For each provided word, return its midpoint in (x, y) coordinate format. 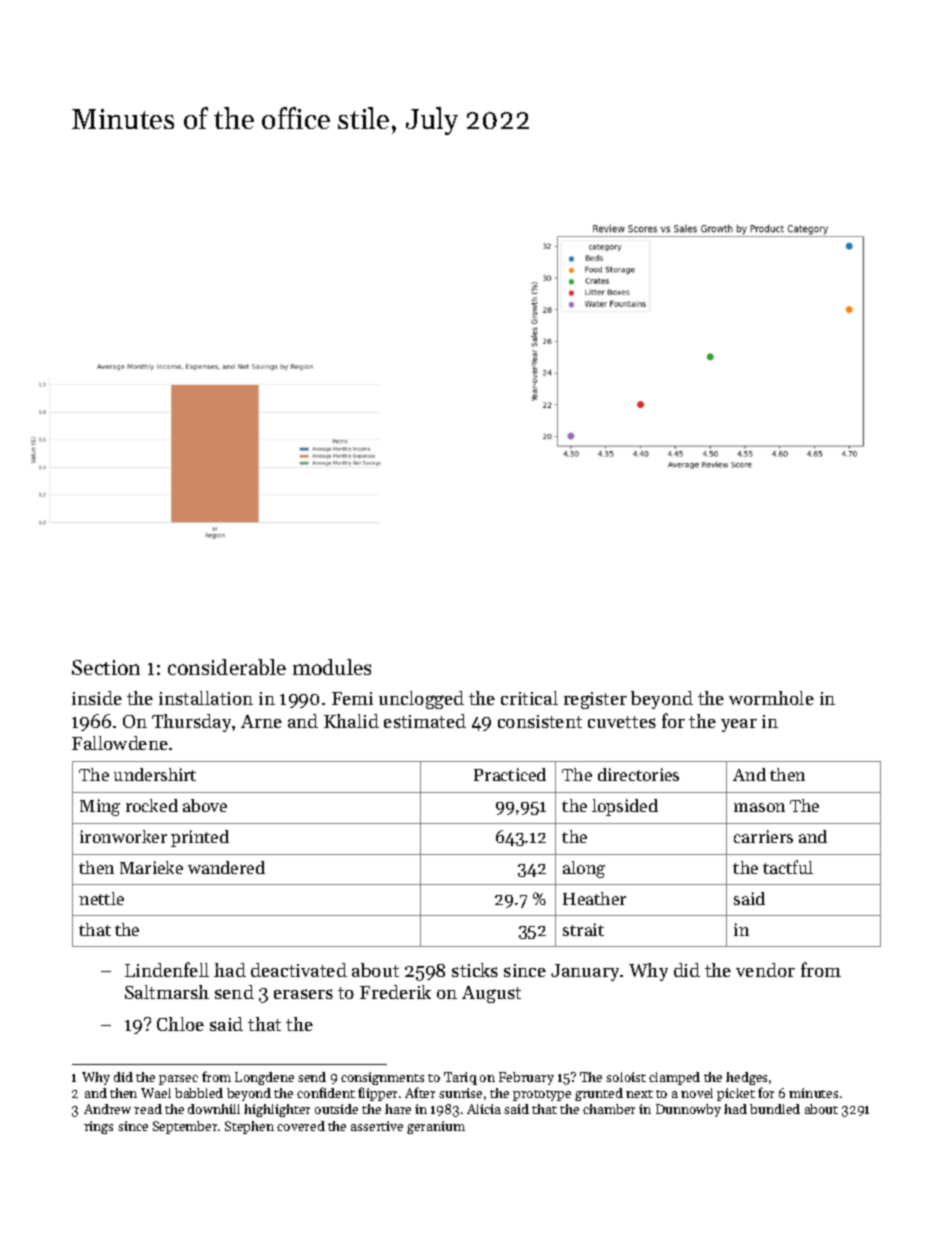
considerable (227, 667)
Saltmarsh (167, 992)
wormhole (771, 698)
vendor (765, 970)
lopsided (625, 807)
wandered (226, 867)
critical (529, 698)
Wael (156, 1093)
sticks (475, 970)
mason (759, 807)
